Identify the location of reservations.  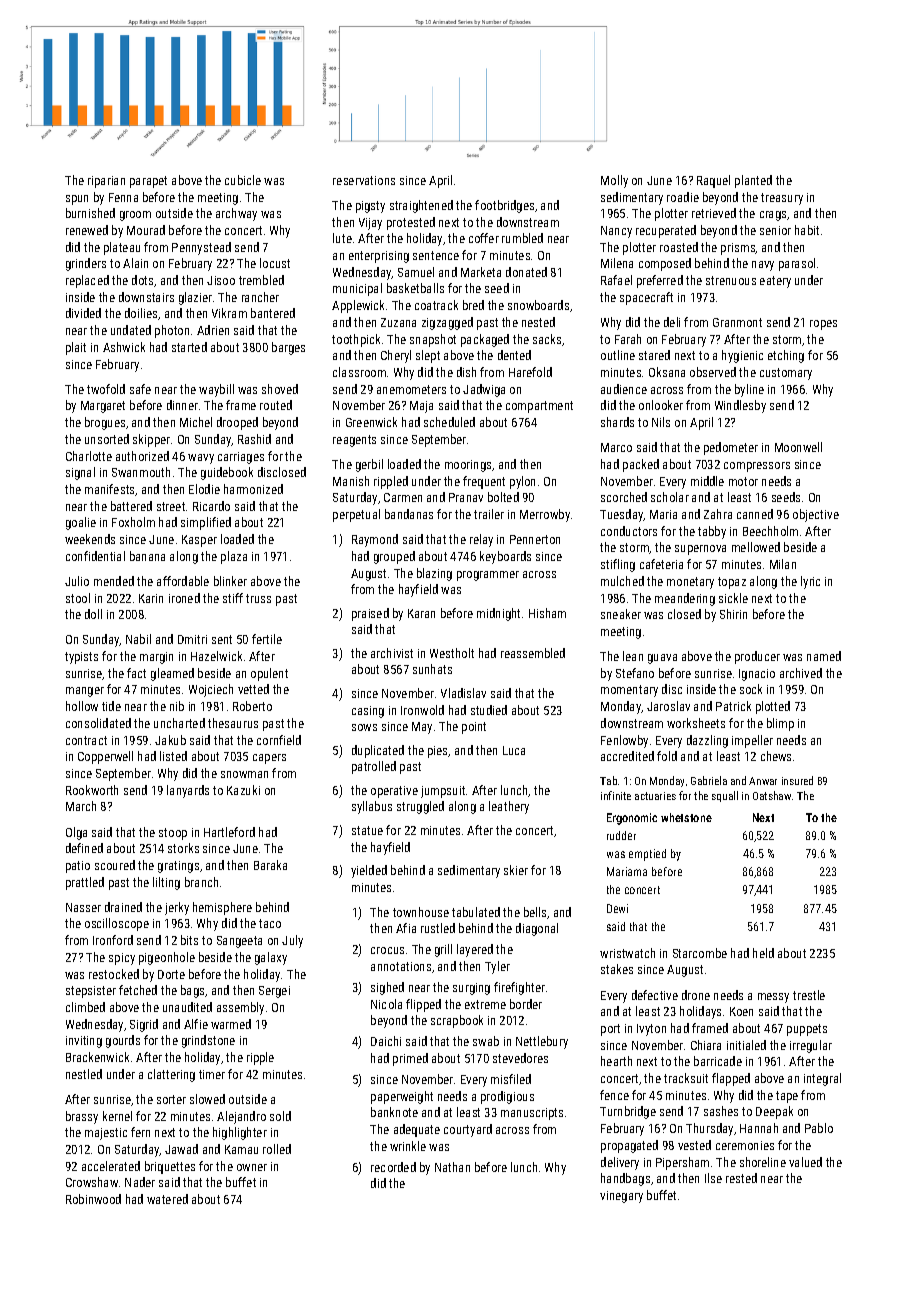
(364, 180).
